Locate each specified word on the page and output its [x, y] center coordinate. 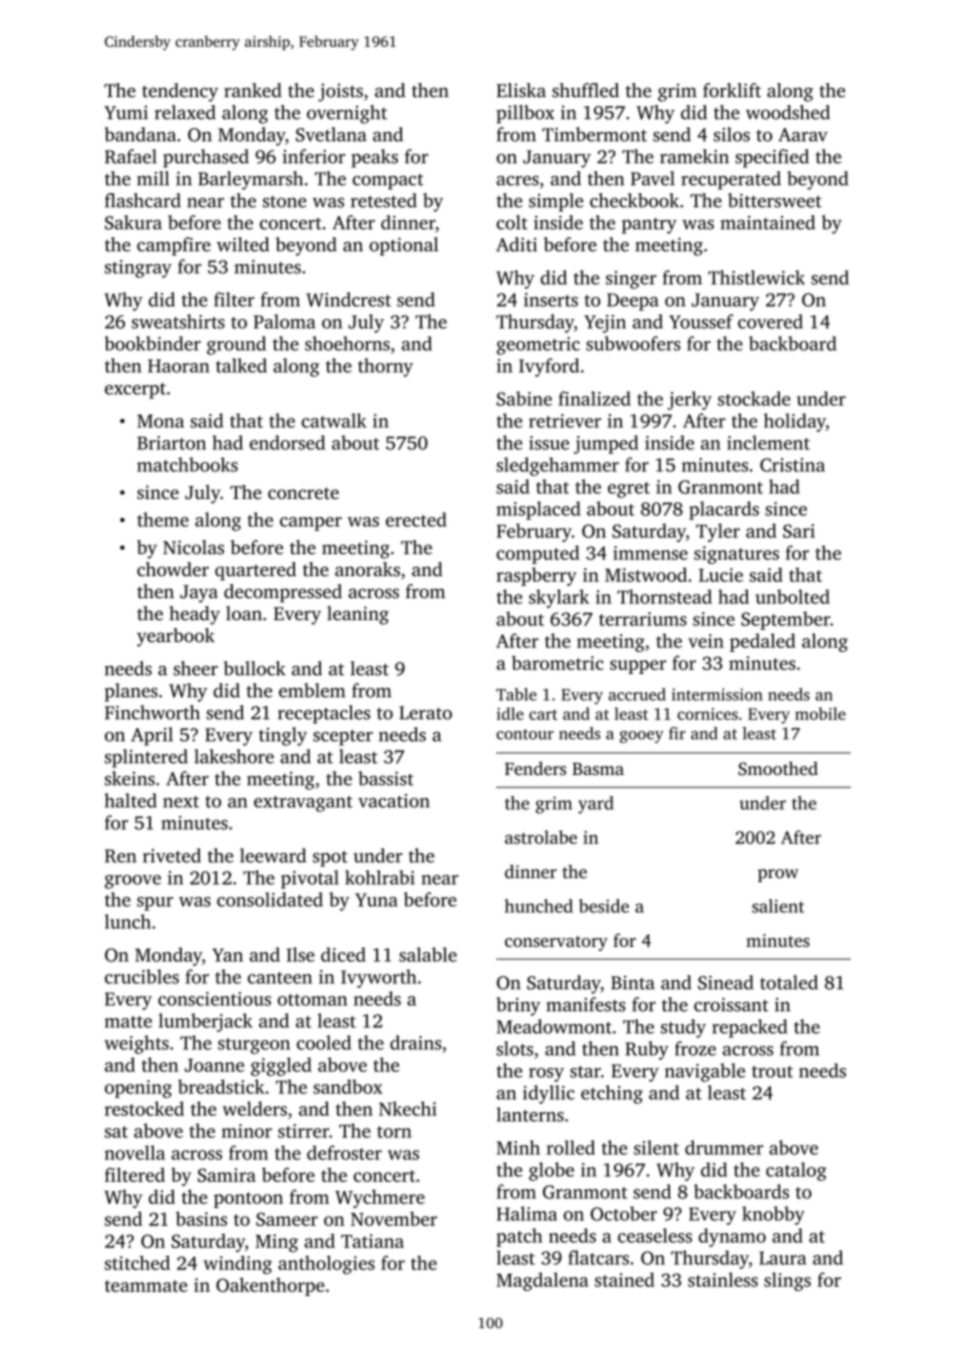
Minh [518, 1147]
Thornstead [664, 596]
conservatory [556, 943]
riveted [172, 855]
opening [138, 1089]
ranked [253, 90]
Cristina [792, 465]
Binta [633, 983]
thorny [385, 367]
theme [163, 519]
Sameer [287, 1219]
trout [772, 1072]
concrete [303, 493]
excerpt [135, 391]
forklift [732, 90]
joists [340, 92]
